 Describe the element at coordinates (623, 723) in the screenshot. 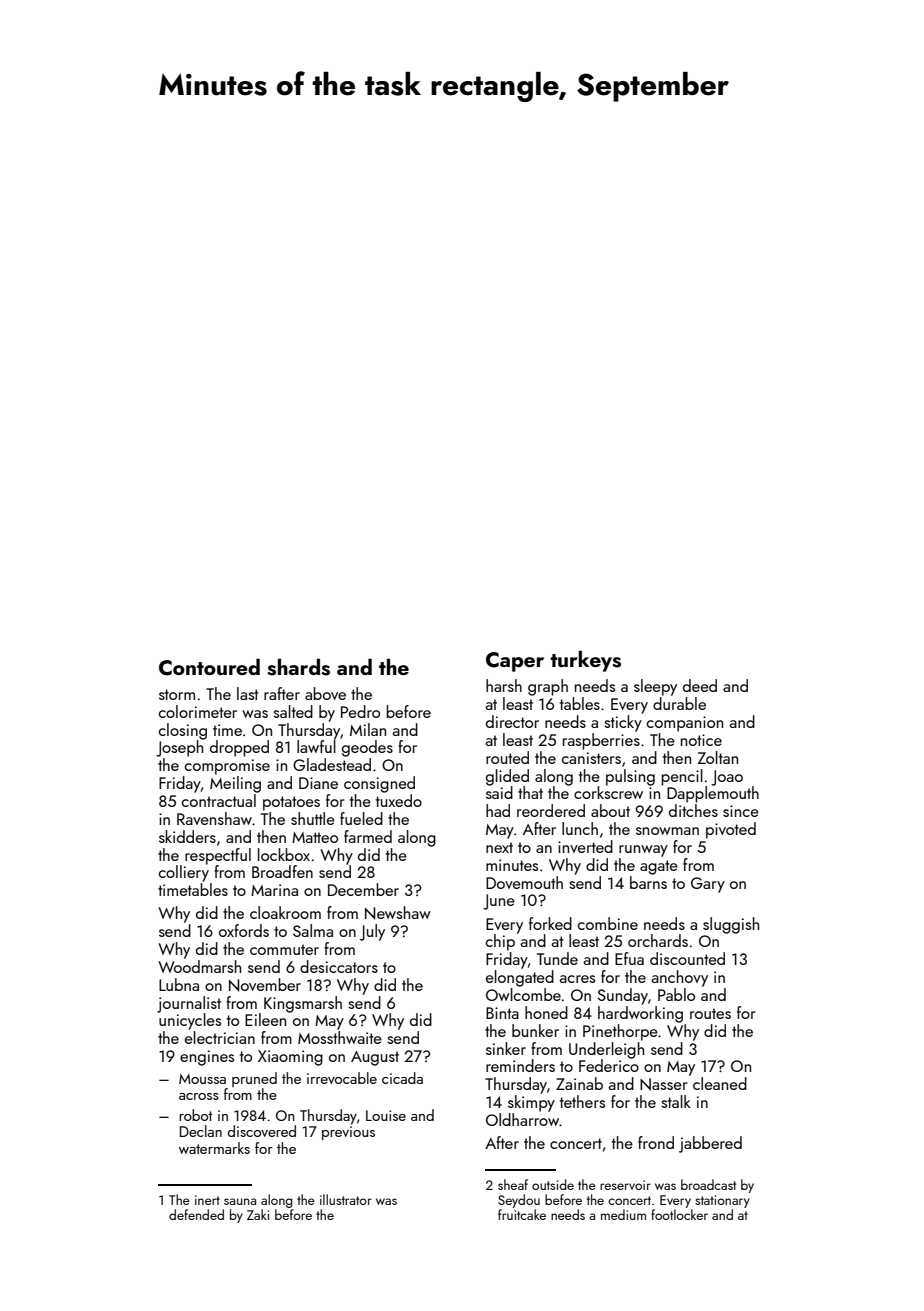

I see `sticky` at that location.
